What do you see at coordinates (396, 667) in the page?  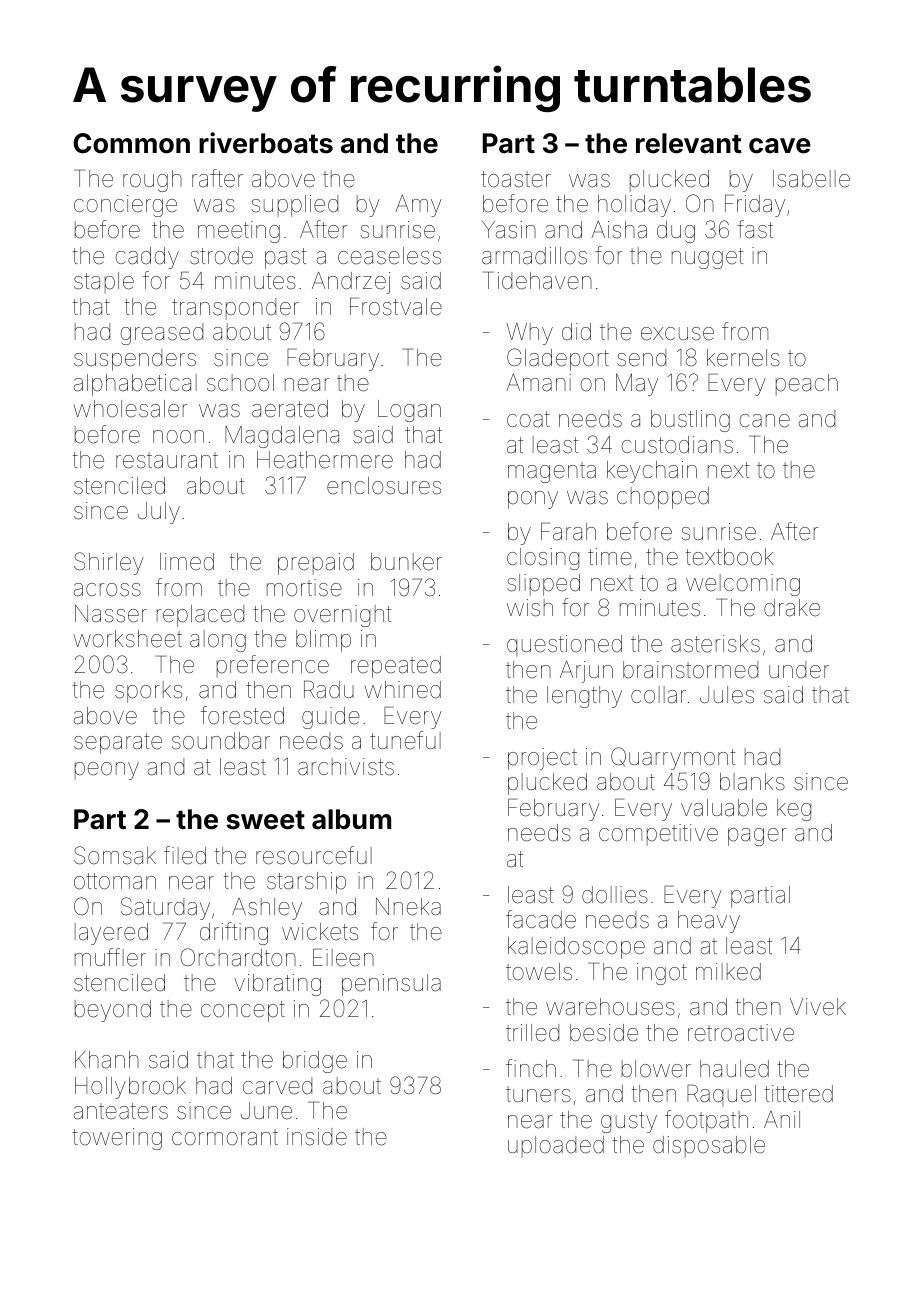 I see `repeated` at bounding box center [396, 667].
